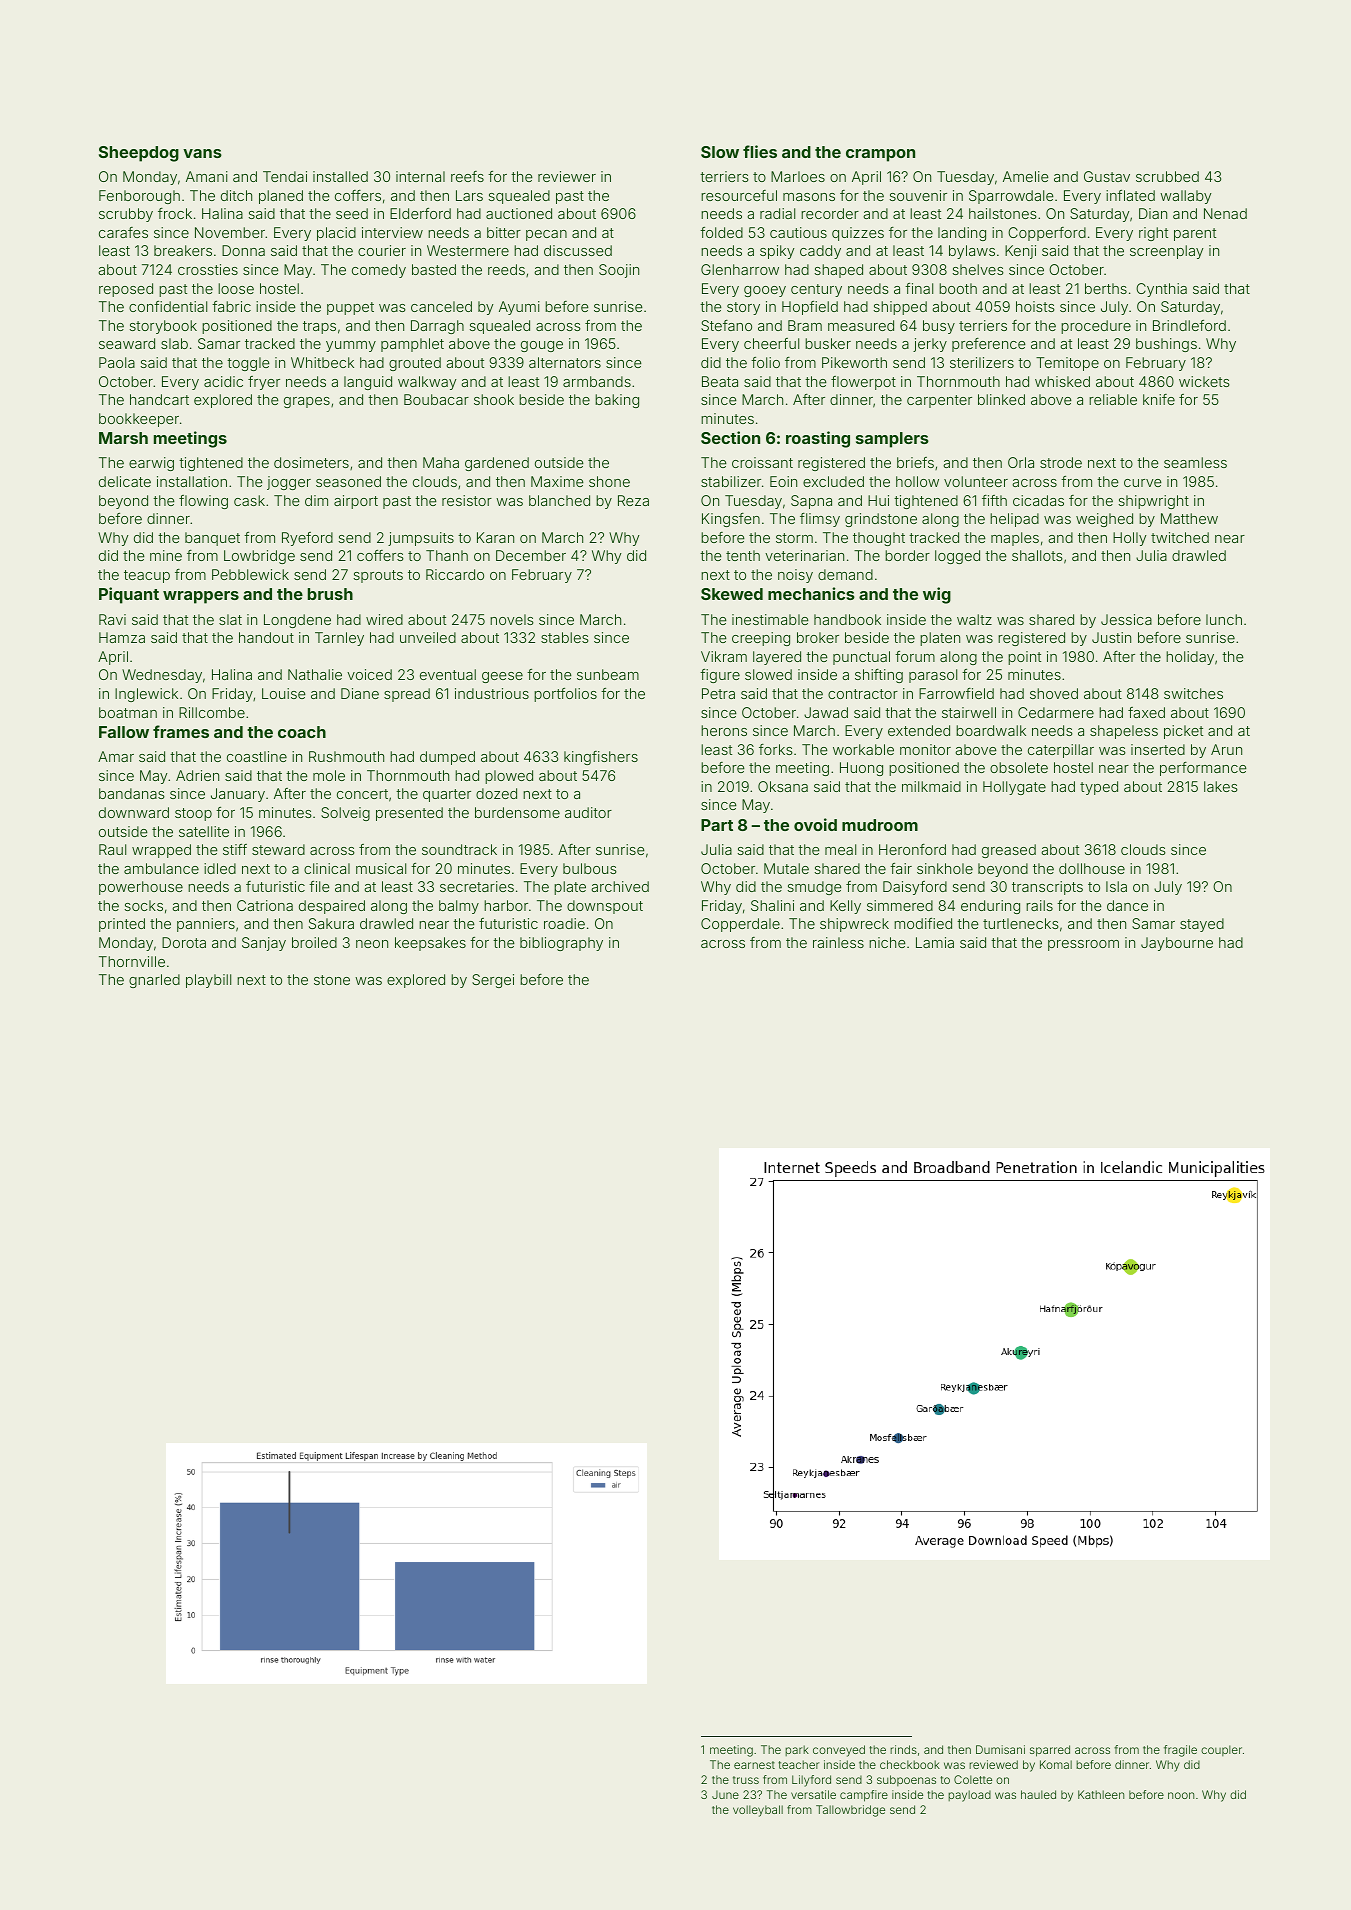  Describe the element at coordinates (1113, 399) in the screenshot. I see `reliable` at that location.
